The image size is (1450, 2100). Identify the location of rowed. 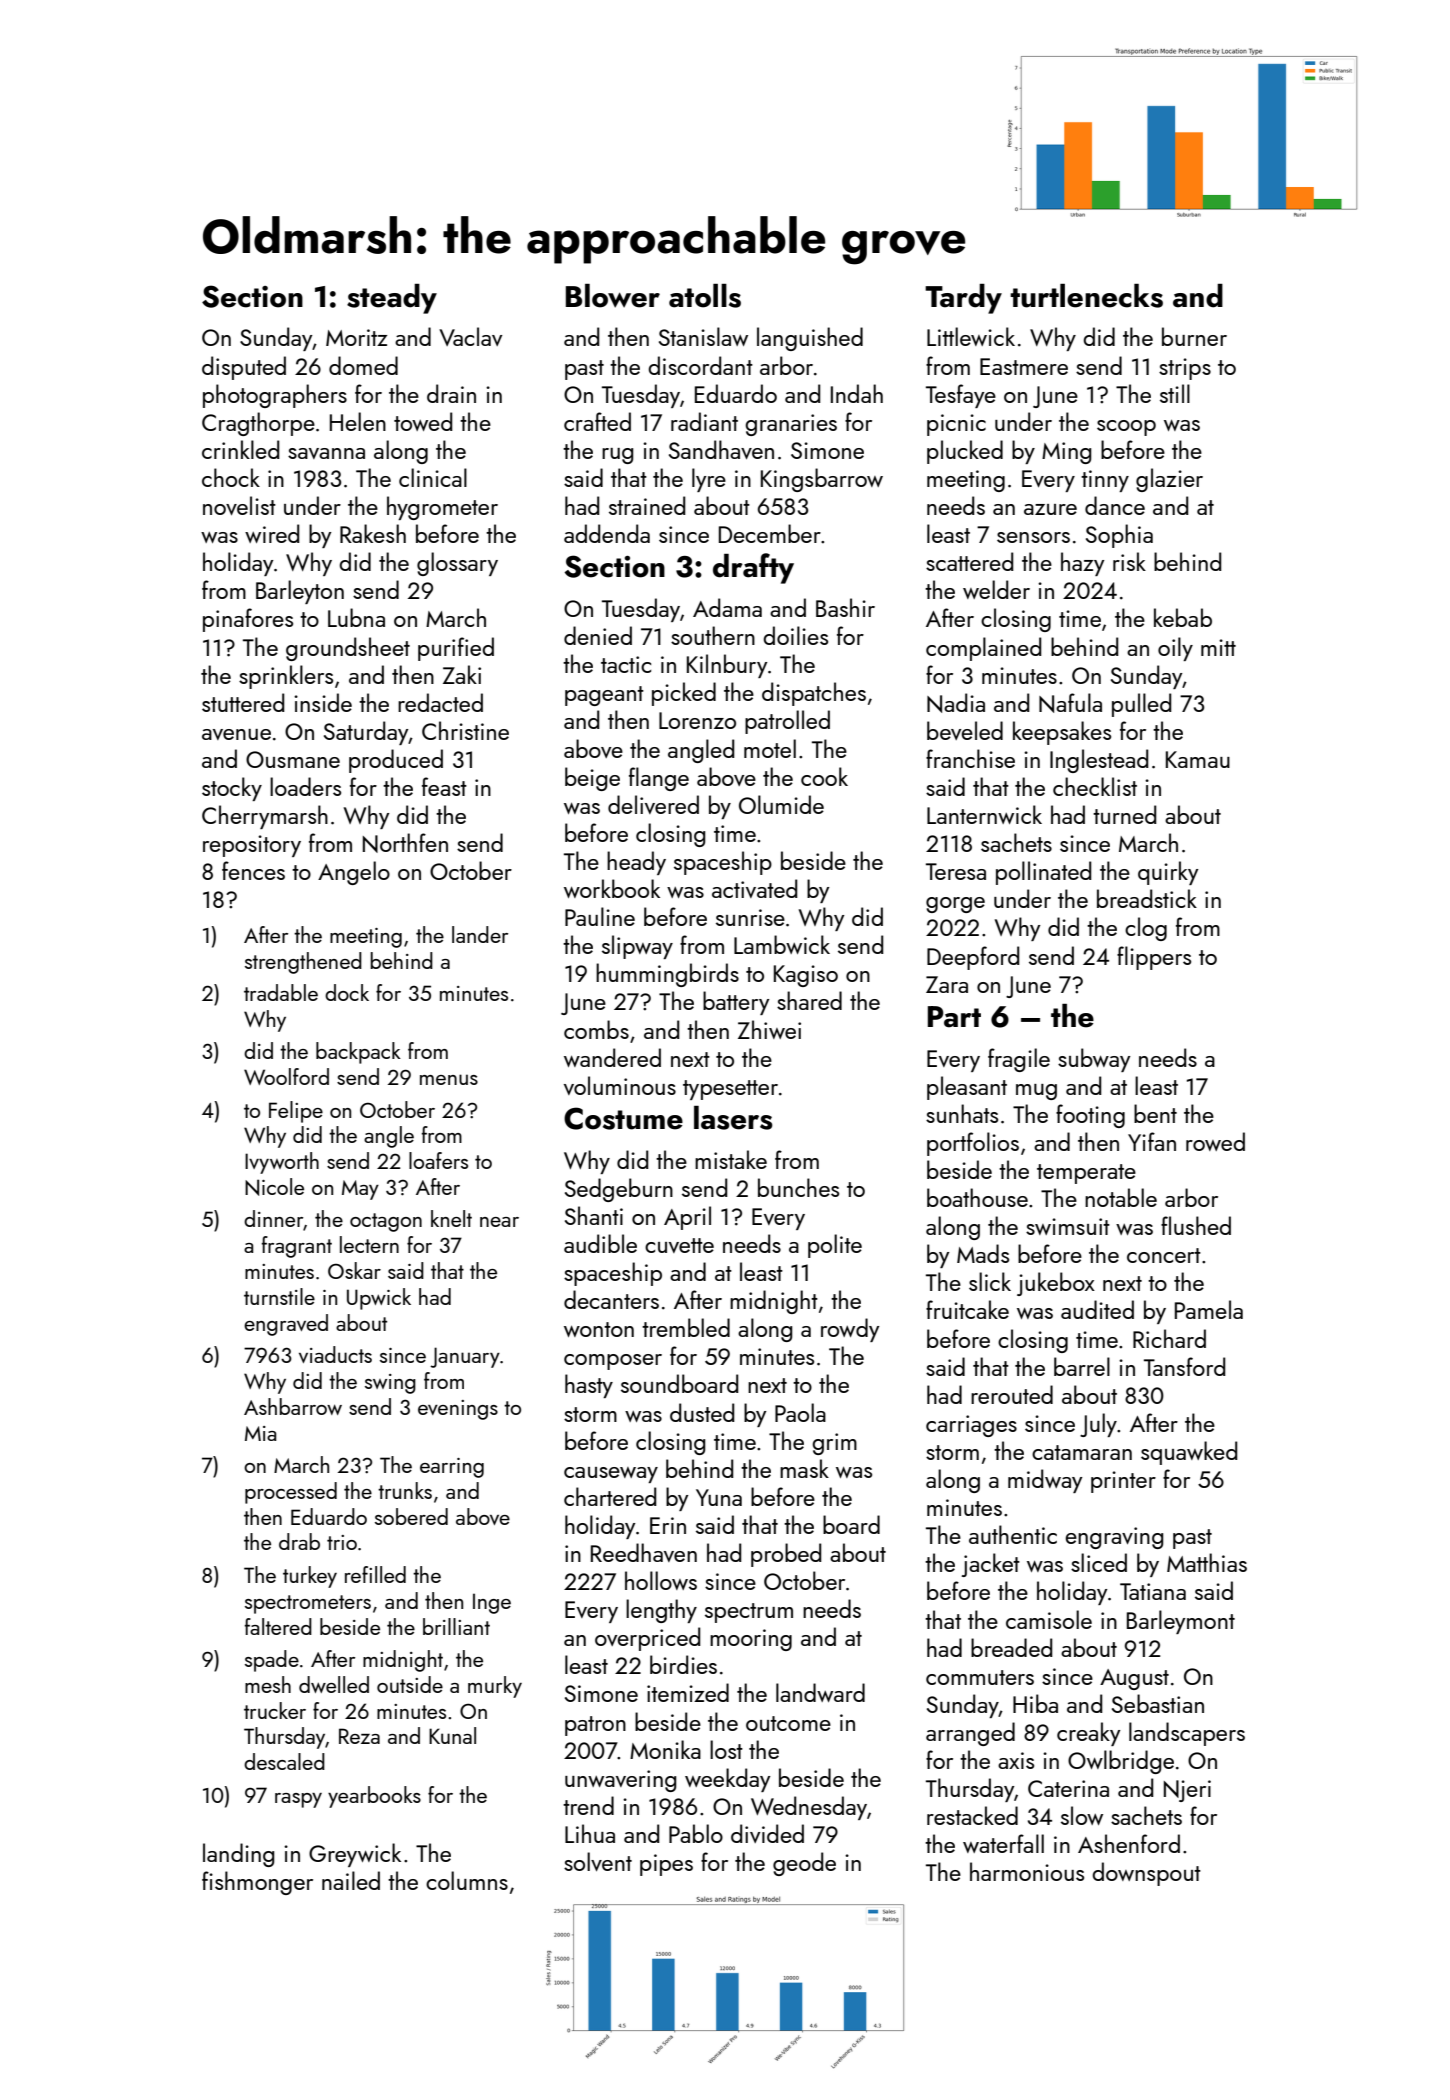
(1215, 1141).
